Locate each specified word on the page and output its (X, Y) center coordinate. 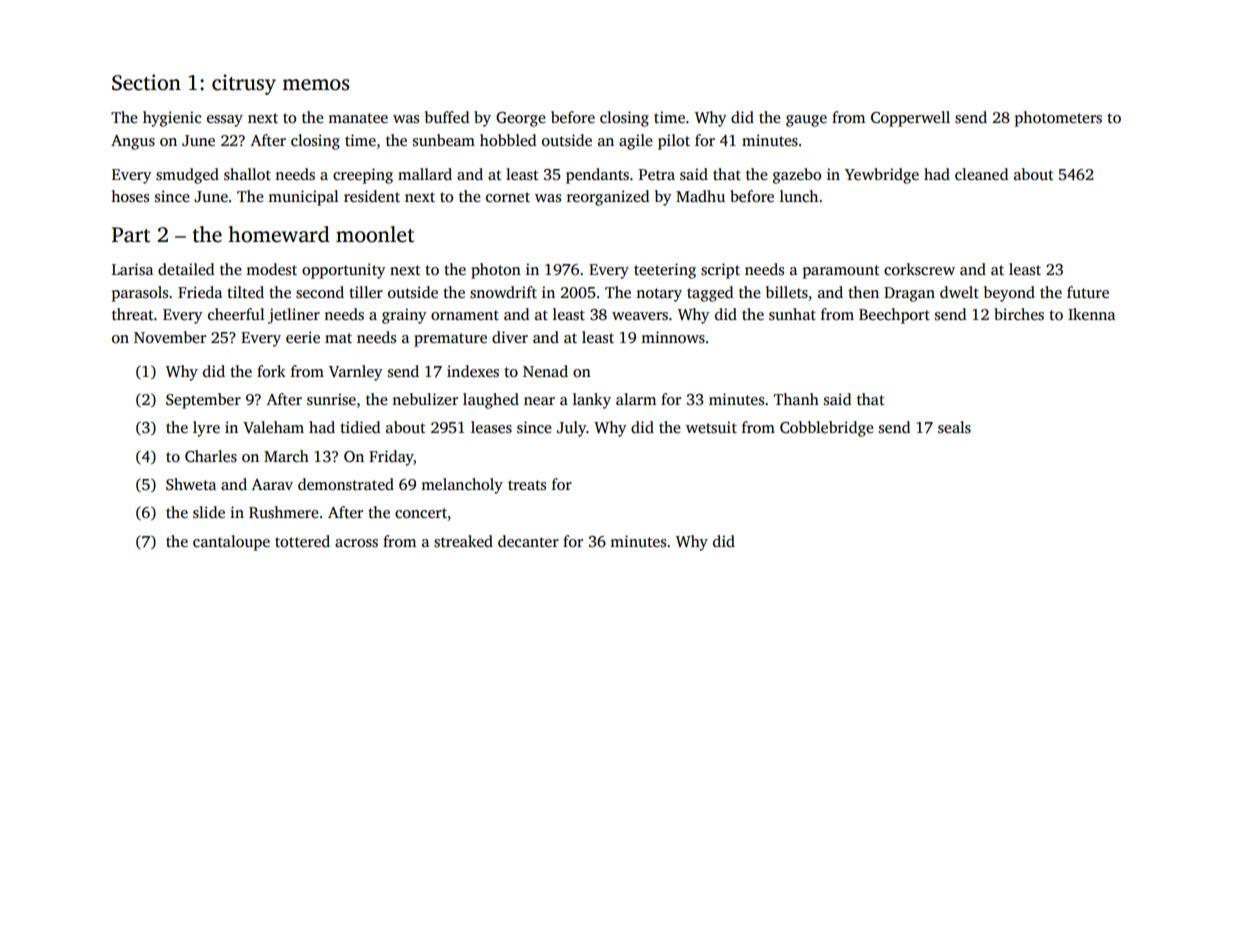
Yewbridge (882, 176)
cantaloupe (231, 543)
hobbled (508, 140)
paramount (841, 272)
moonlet (375, 234)
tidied (360, 427)
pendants (597, 176)
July (572, 429)
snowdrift (503, 292)
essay (225, 121)
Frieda (200, 292)
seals (954, 427)
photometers (1058, 119)
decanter (528, 541)
